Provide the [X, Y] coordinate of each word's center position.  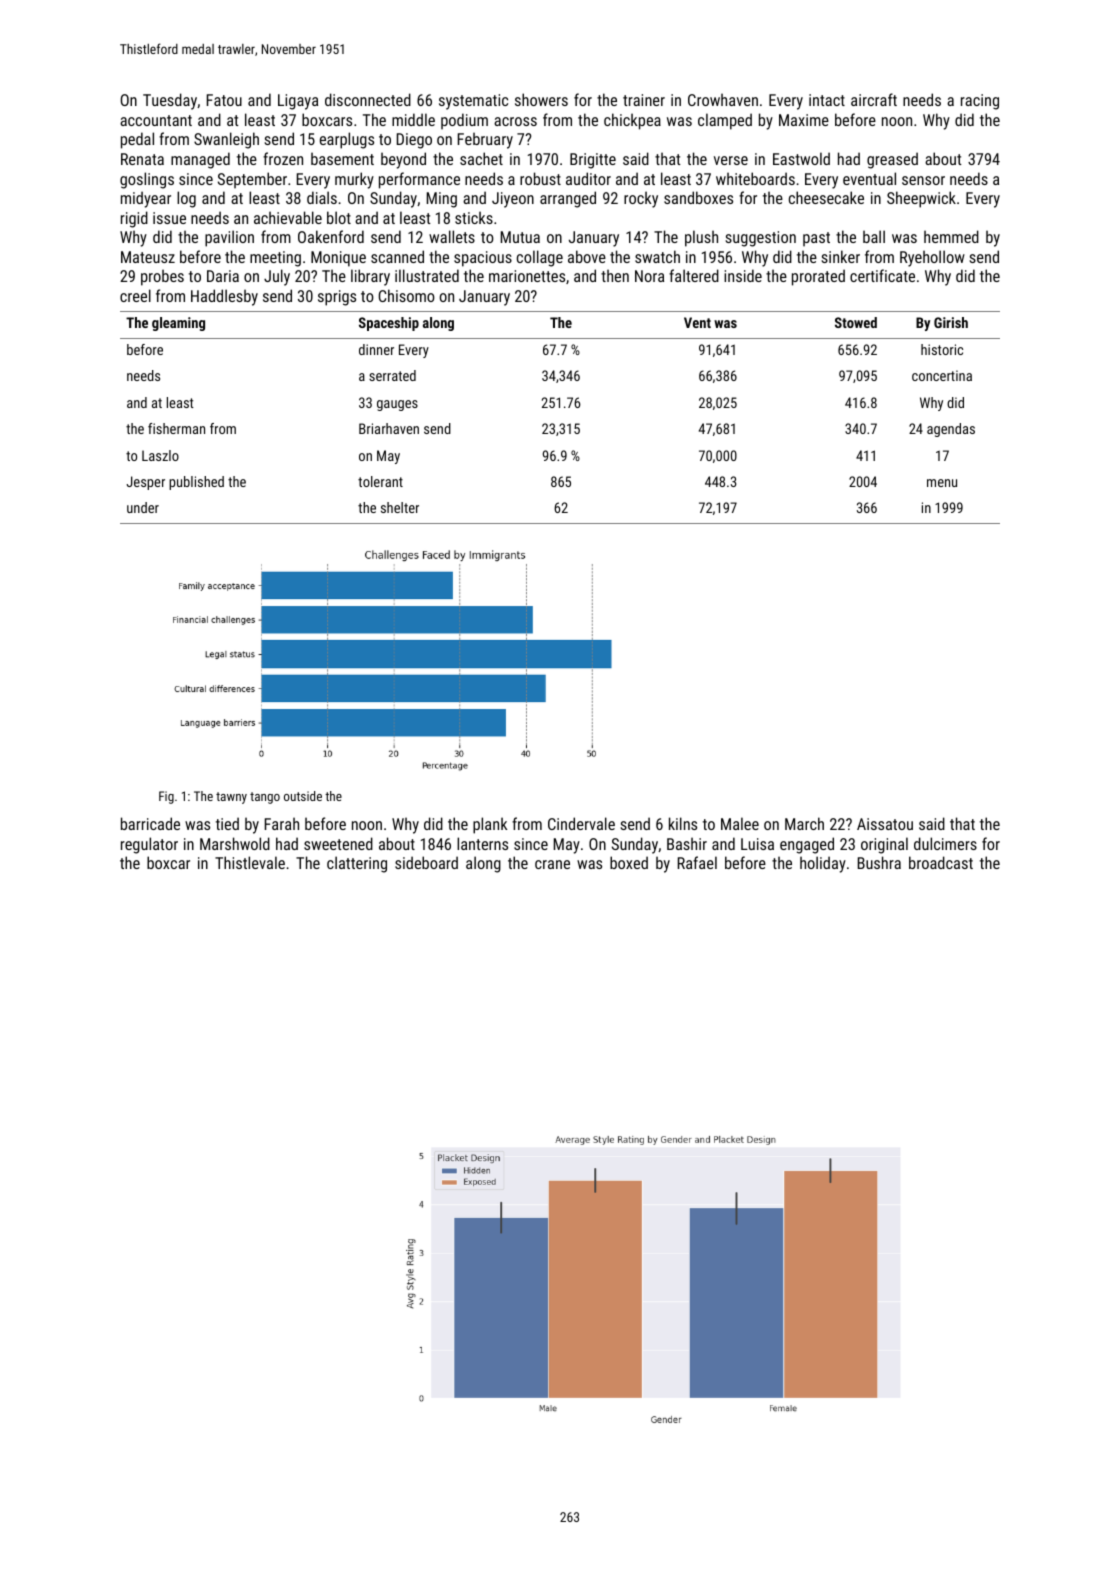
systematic [473, 102]
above [587, 256]
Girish [951, 322]
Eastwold [801, 158]
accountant [156, 120]
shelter [400, 507]
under [143, 507]
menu [942, 483]
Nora [649, 276]
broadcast [941, 862]
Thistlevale [250, 862]
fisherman [176, 428]
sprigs [337, 298]
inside [743, 275]
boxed [629, 862]
